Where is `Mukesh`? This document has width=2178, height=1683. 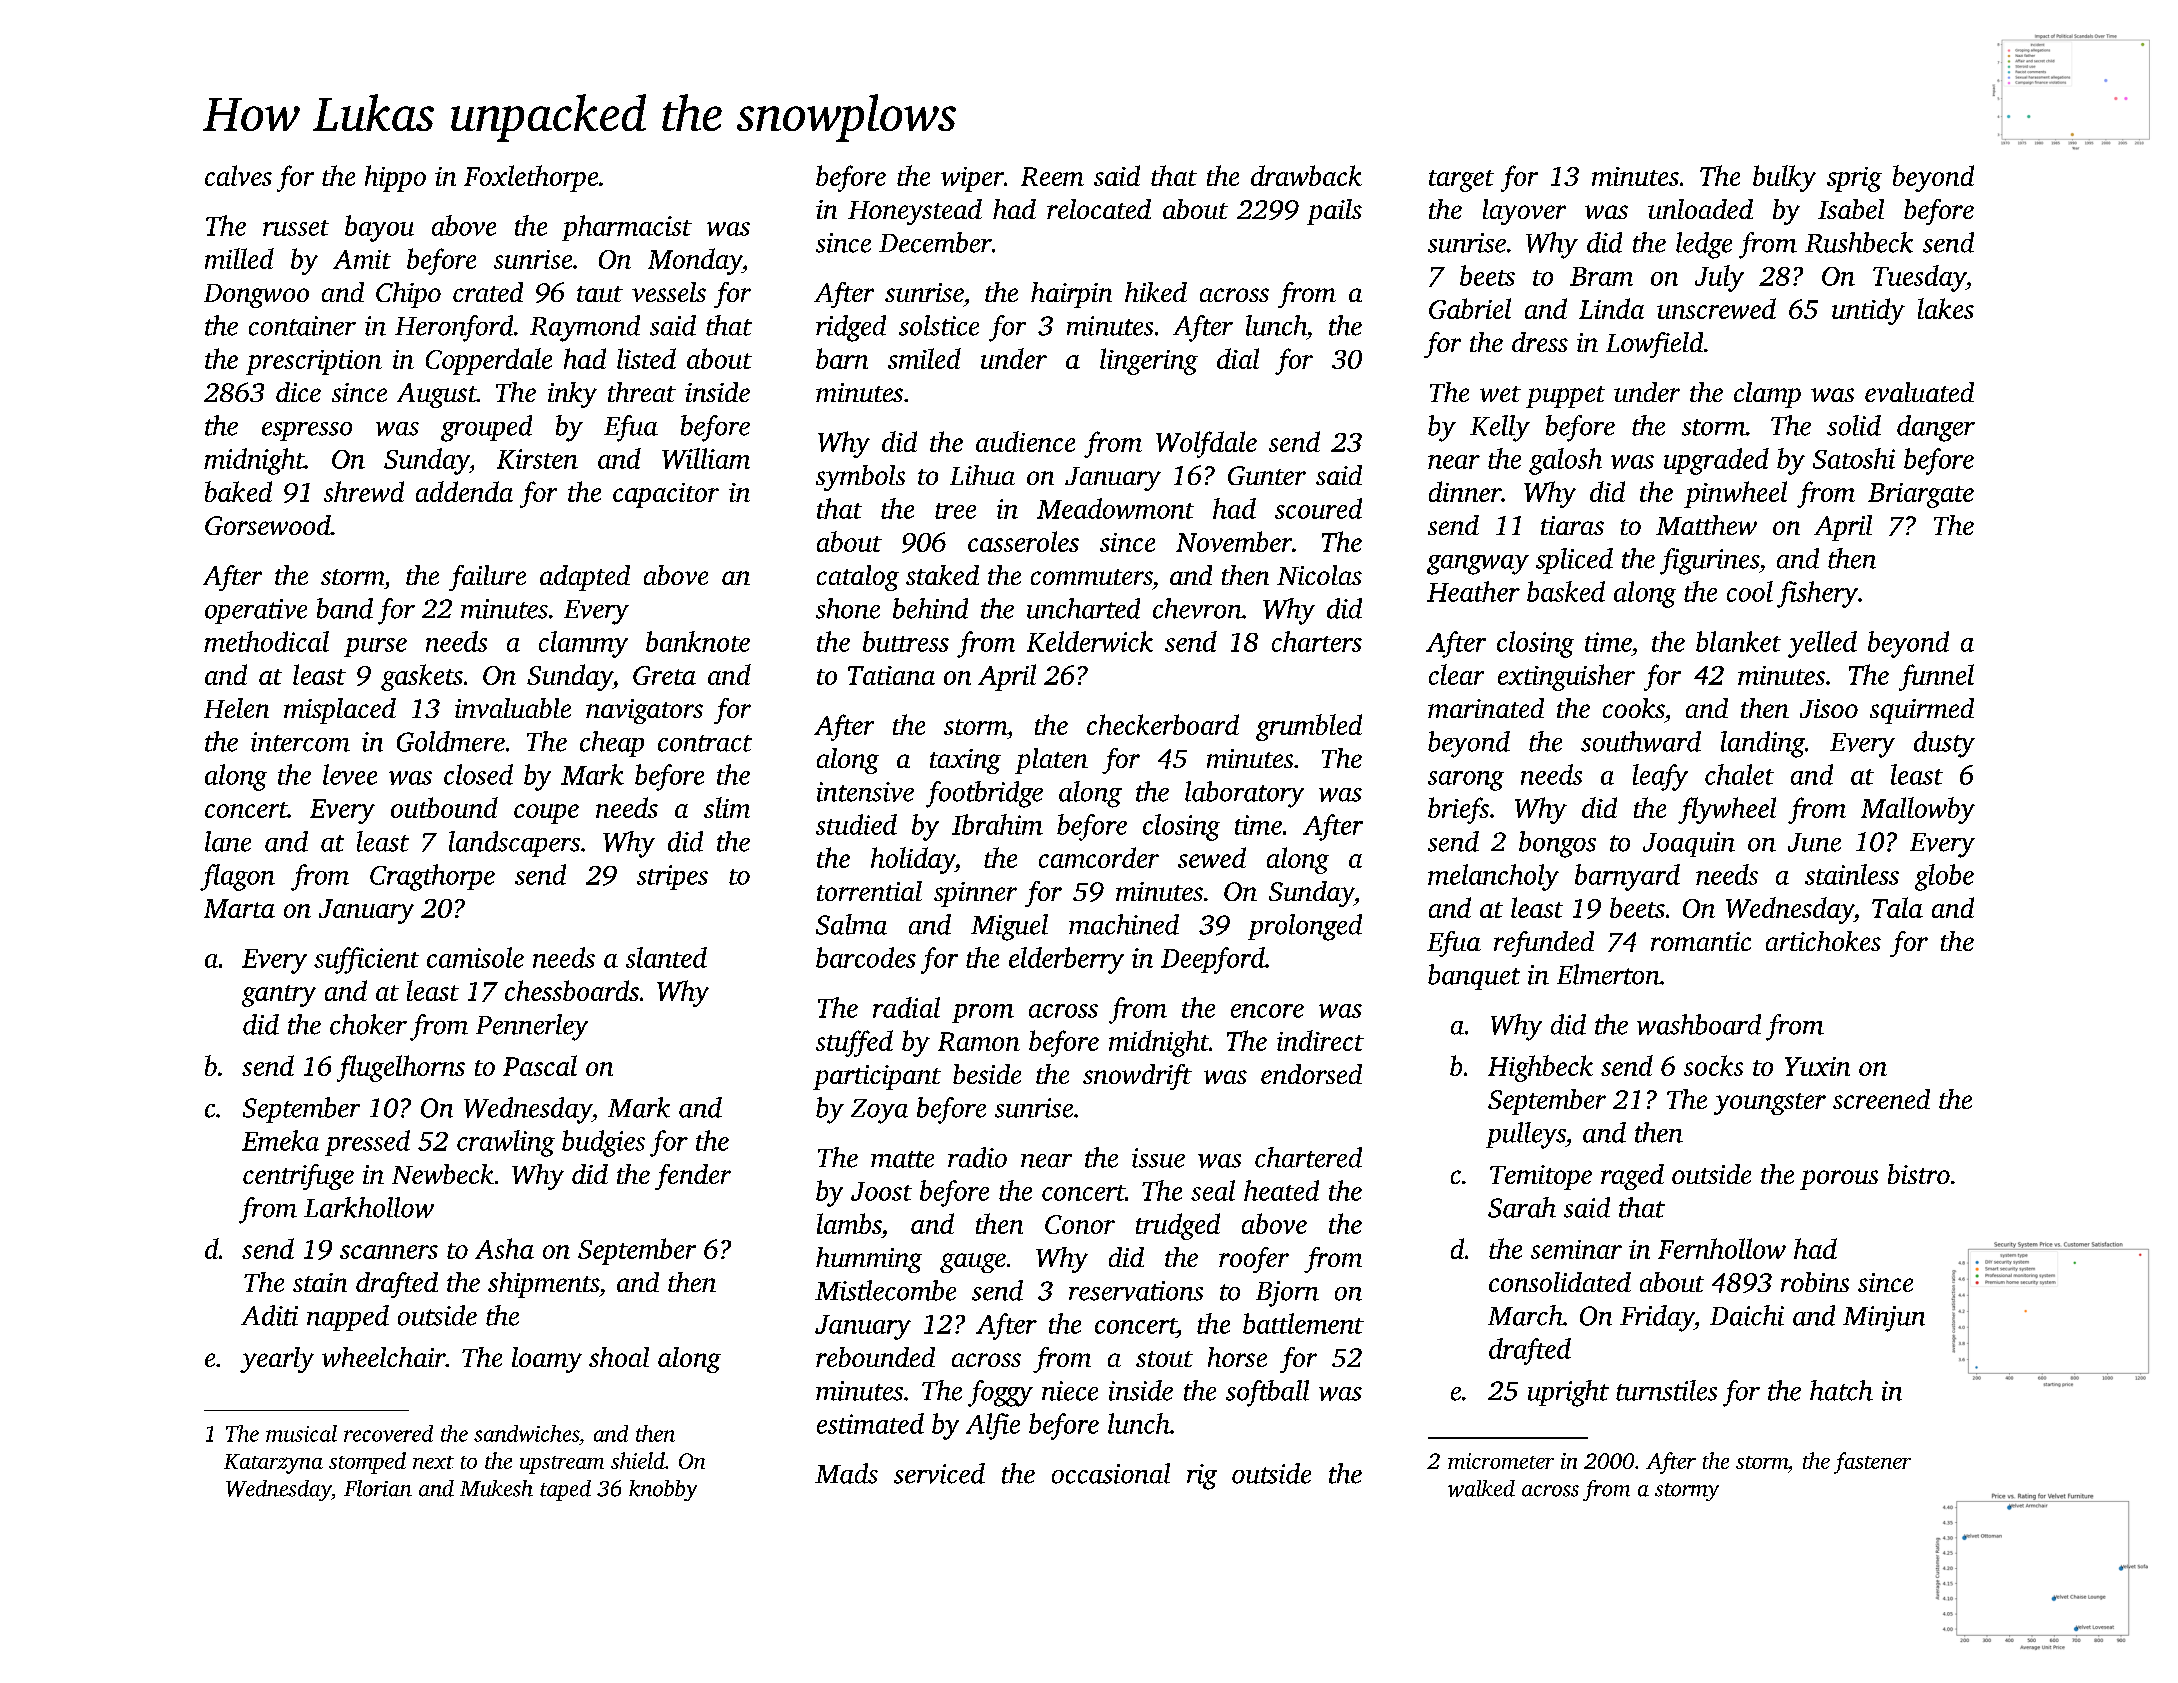 Mukesh is located at coordinates (496, 1488).
